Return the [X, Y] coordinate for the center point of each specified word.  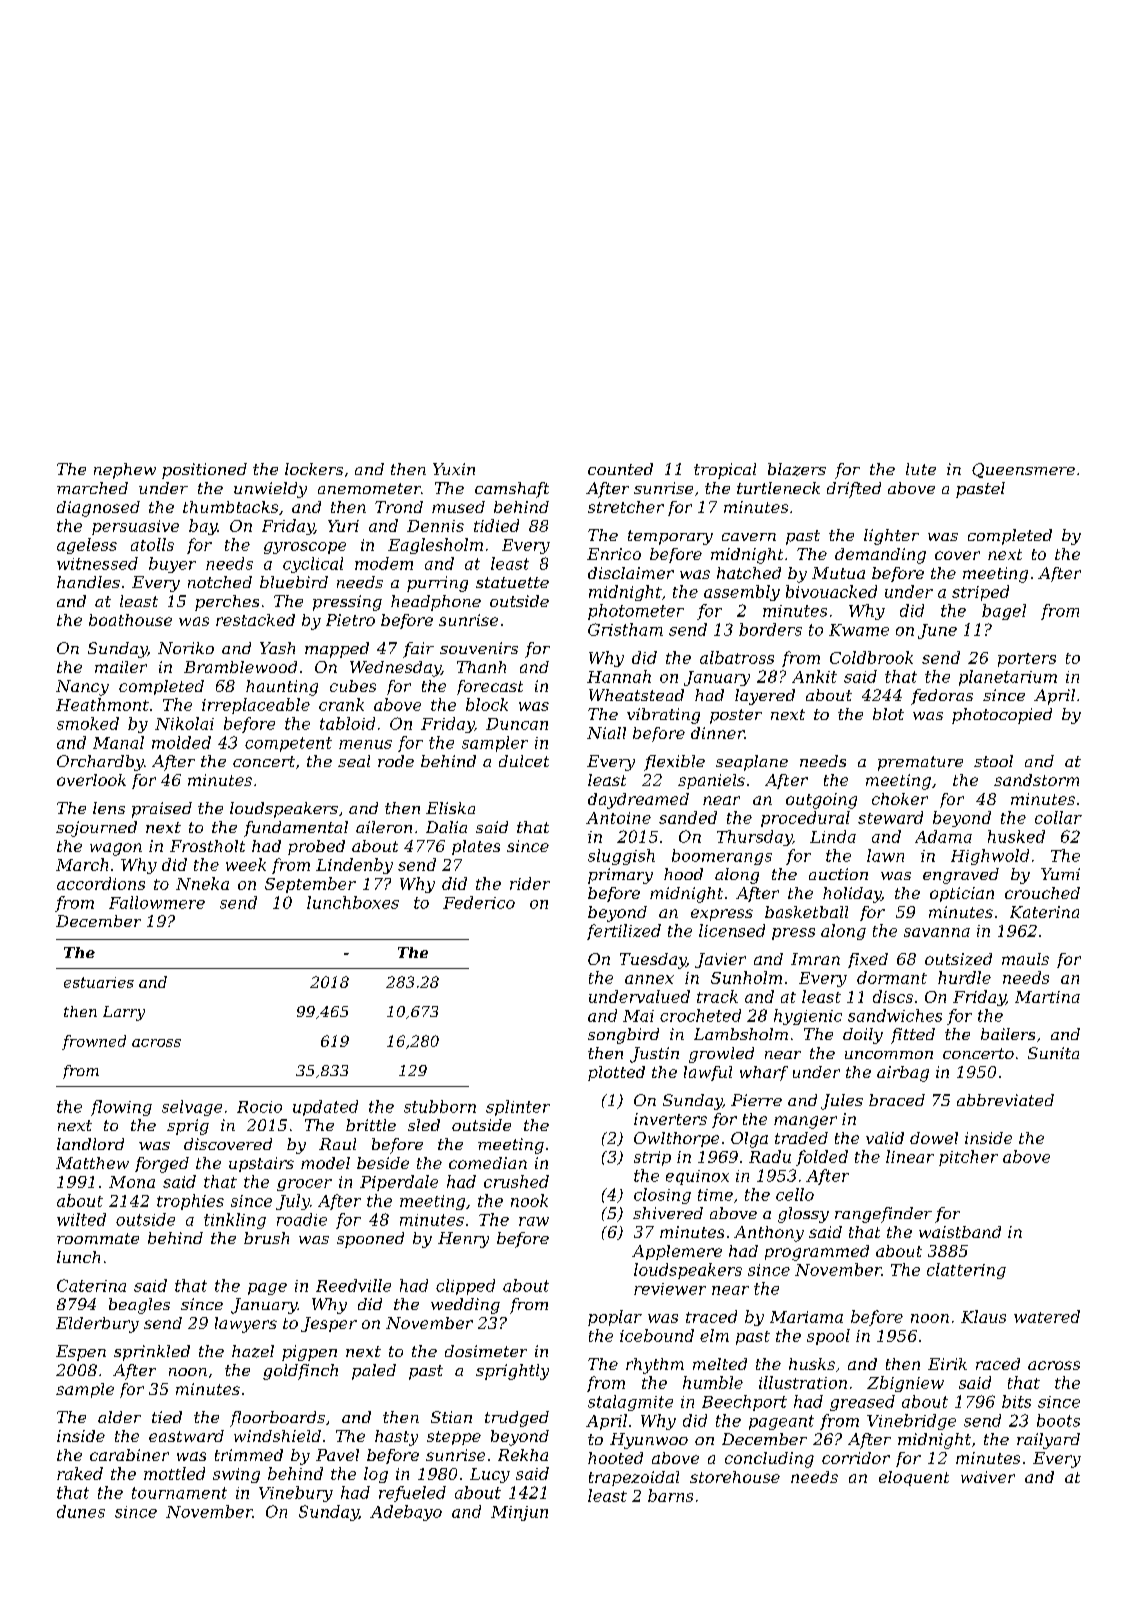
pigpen [309, 1353]
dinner [718, 733]
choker [900, 799]
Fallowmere [157, 902]
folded [822, 1158]
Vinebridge [911, 1422]
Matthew [92, 1163]
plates [476, 847]
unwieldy [270, 490]
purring [437, 584]
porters [1027, 660]
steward [890, 817]
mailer [121, 667]
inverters [670, 1119]
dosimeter [486, 1351]
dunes [81, 1511]
